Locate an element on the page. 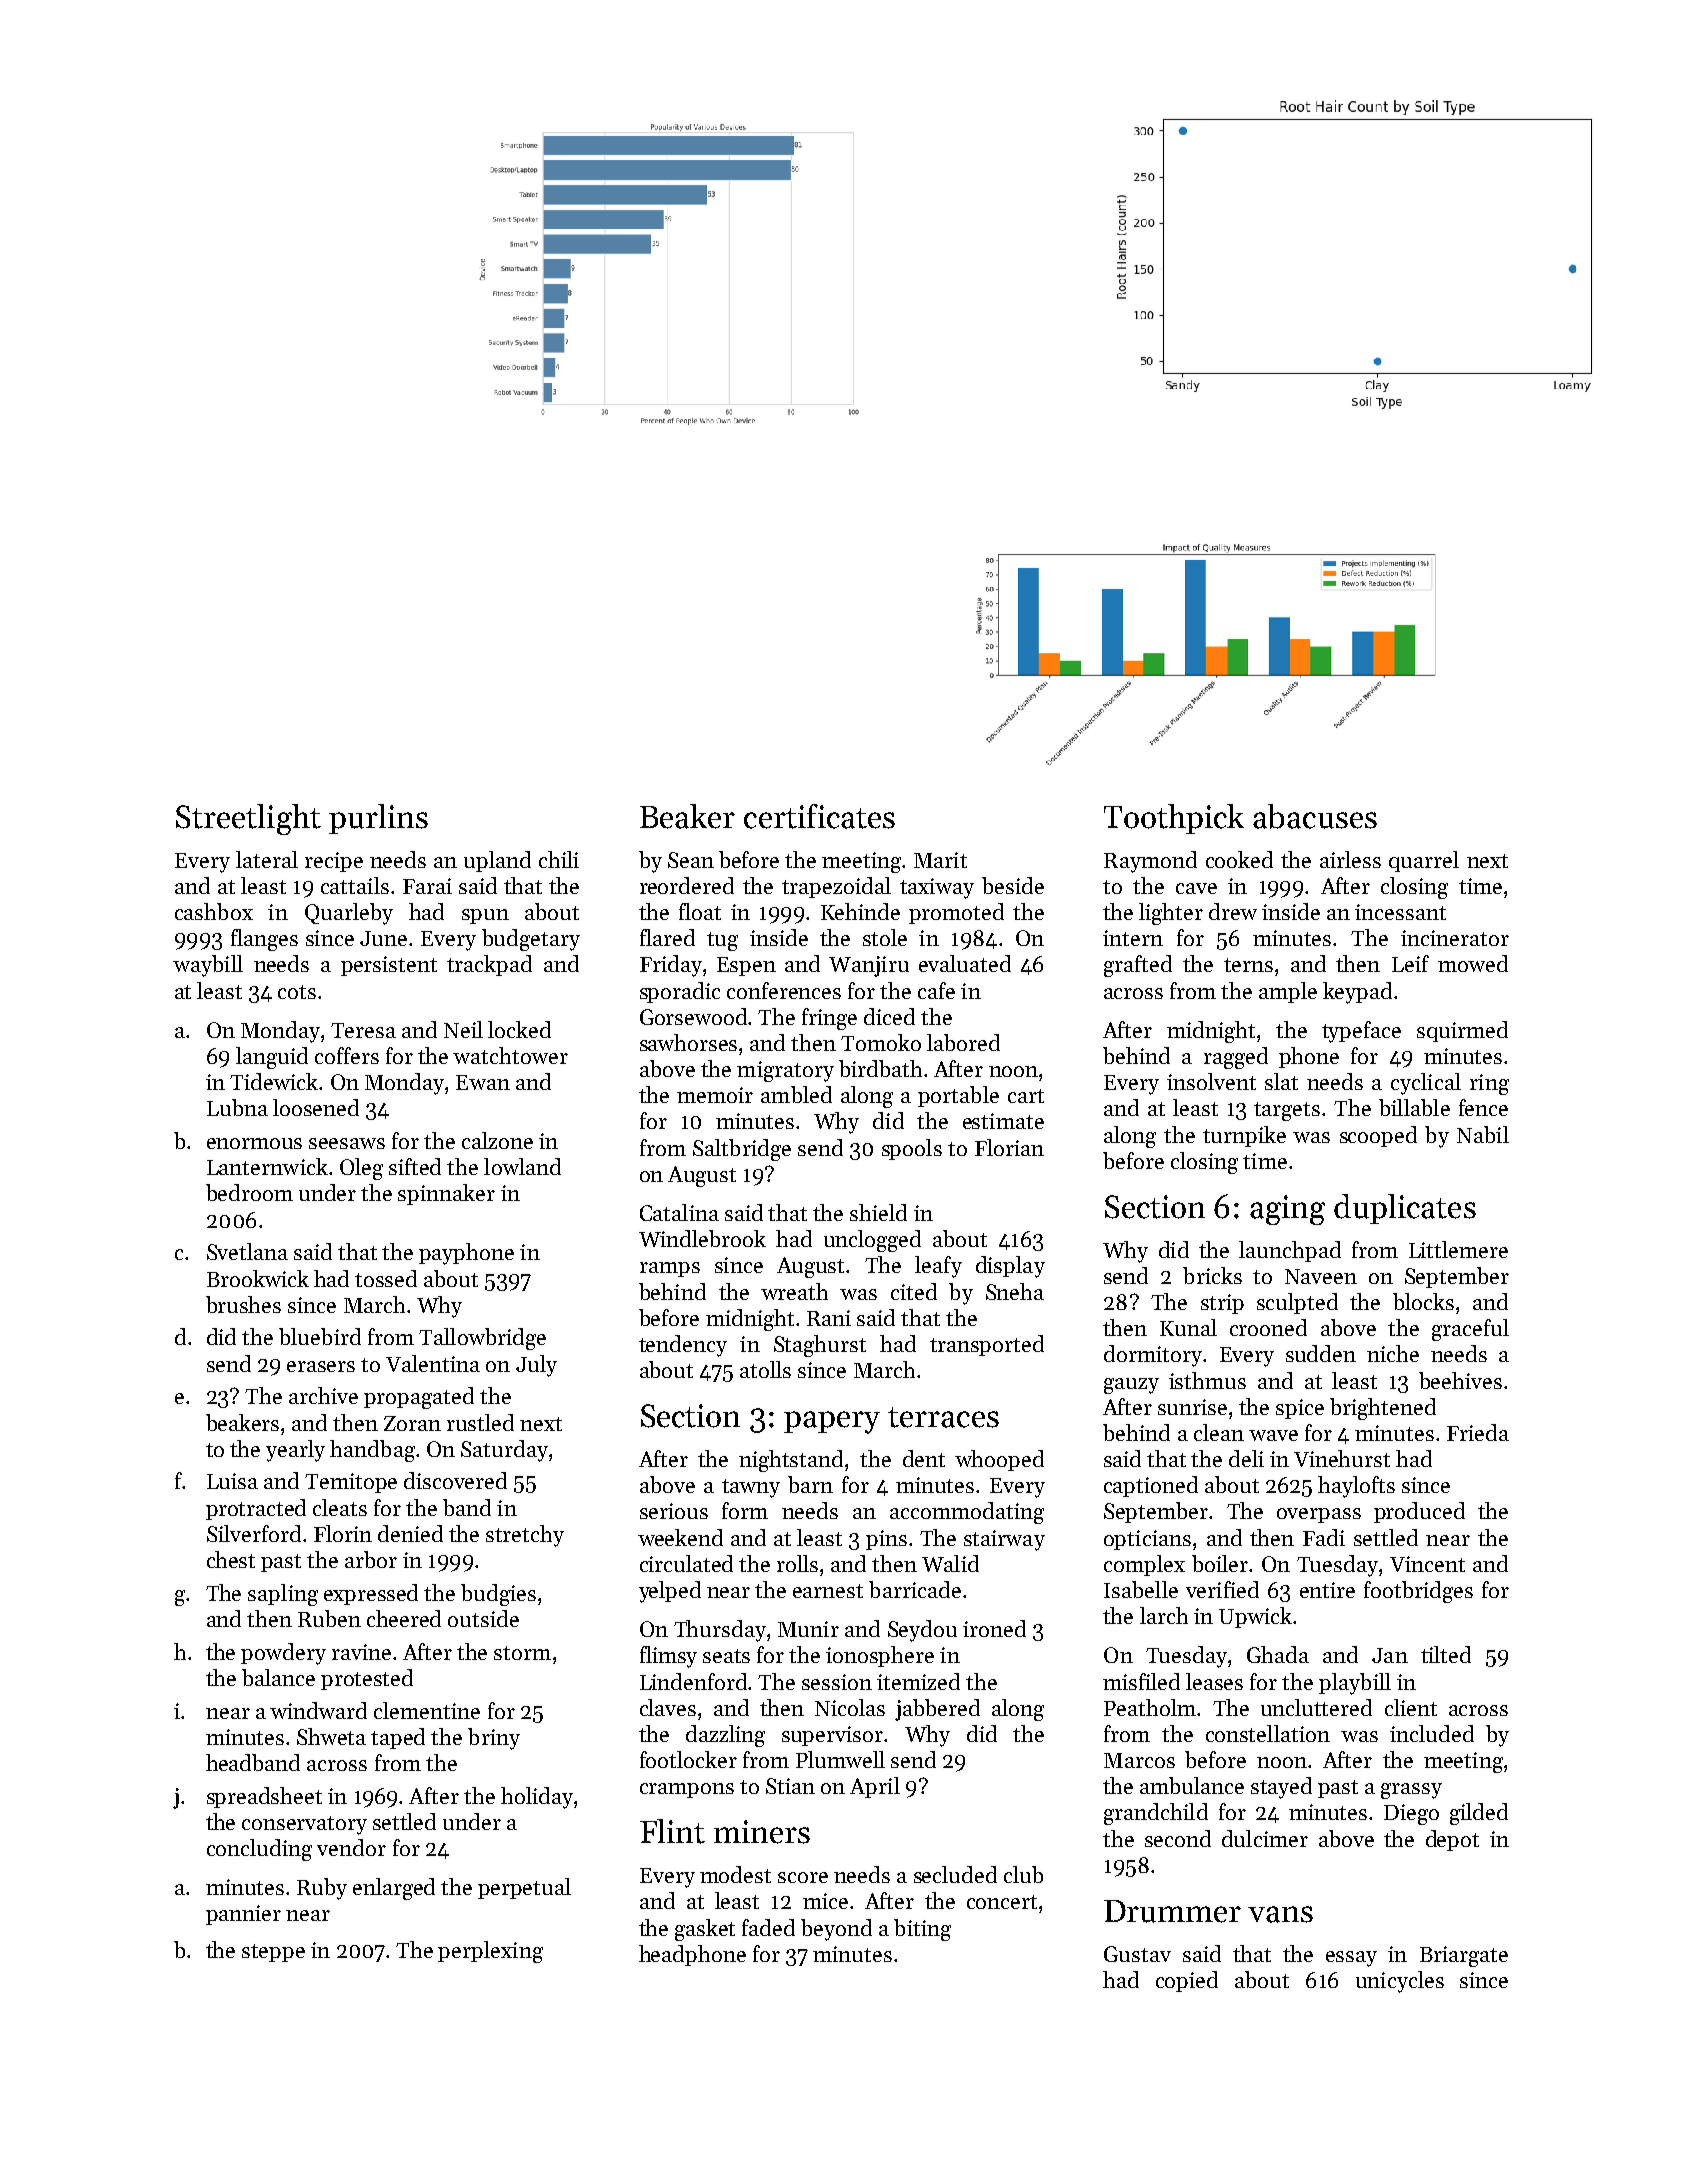  spreadsheet is located at coordinates (264, 1797).
